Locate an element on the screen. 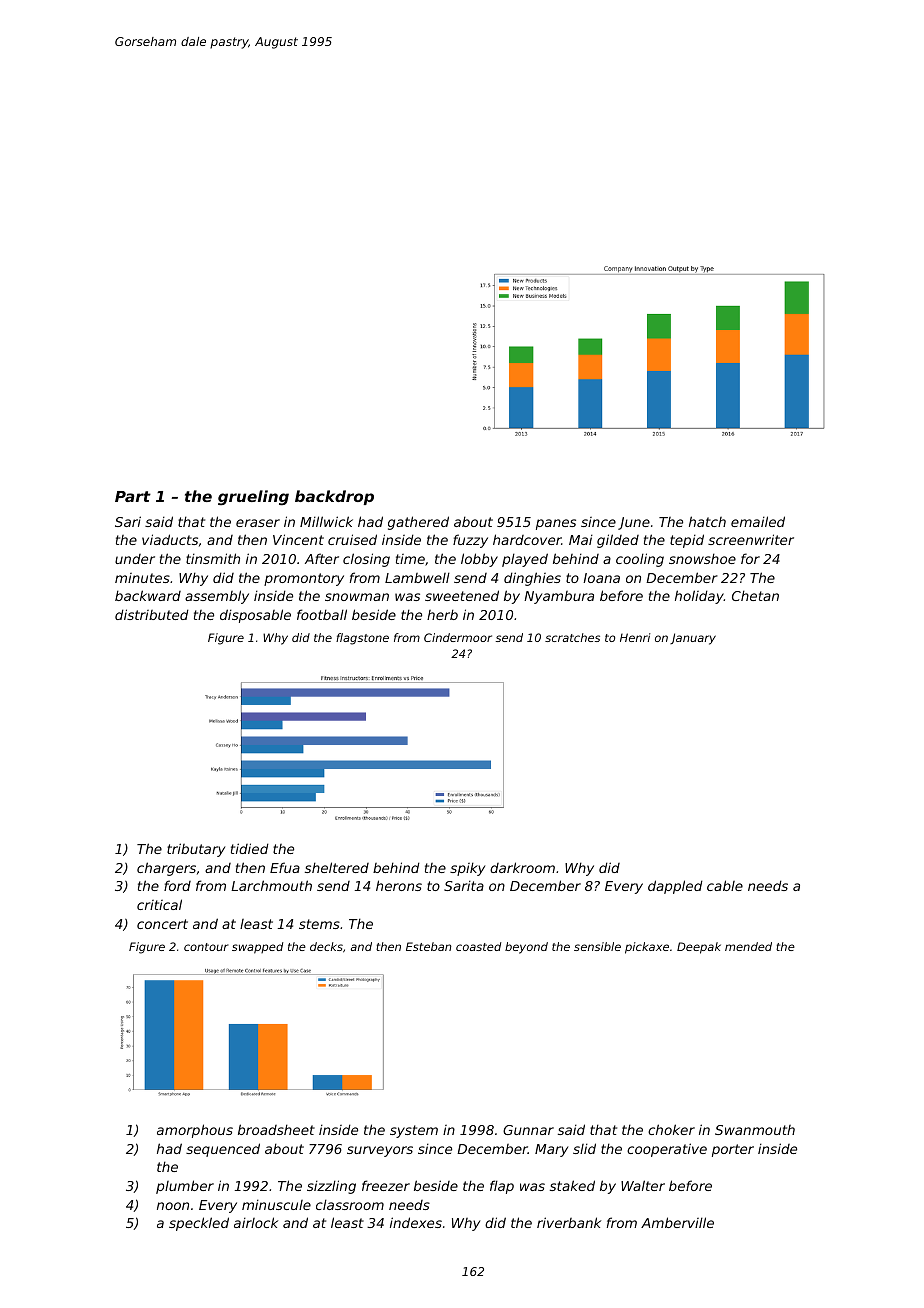 This screenshot has width=924, height=1308. emailed is located at coordinates (758, 521).
